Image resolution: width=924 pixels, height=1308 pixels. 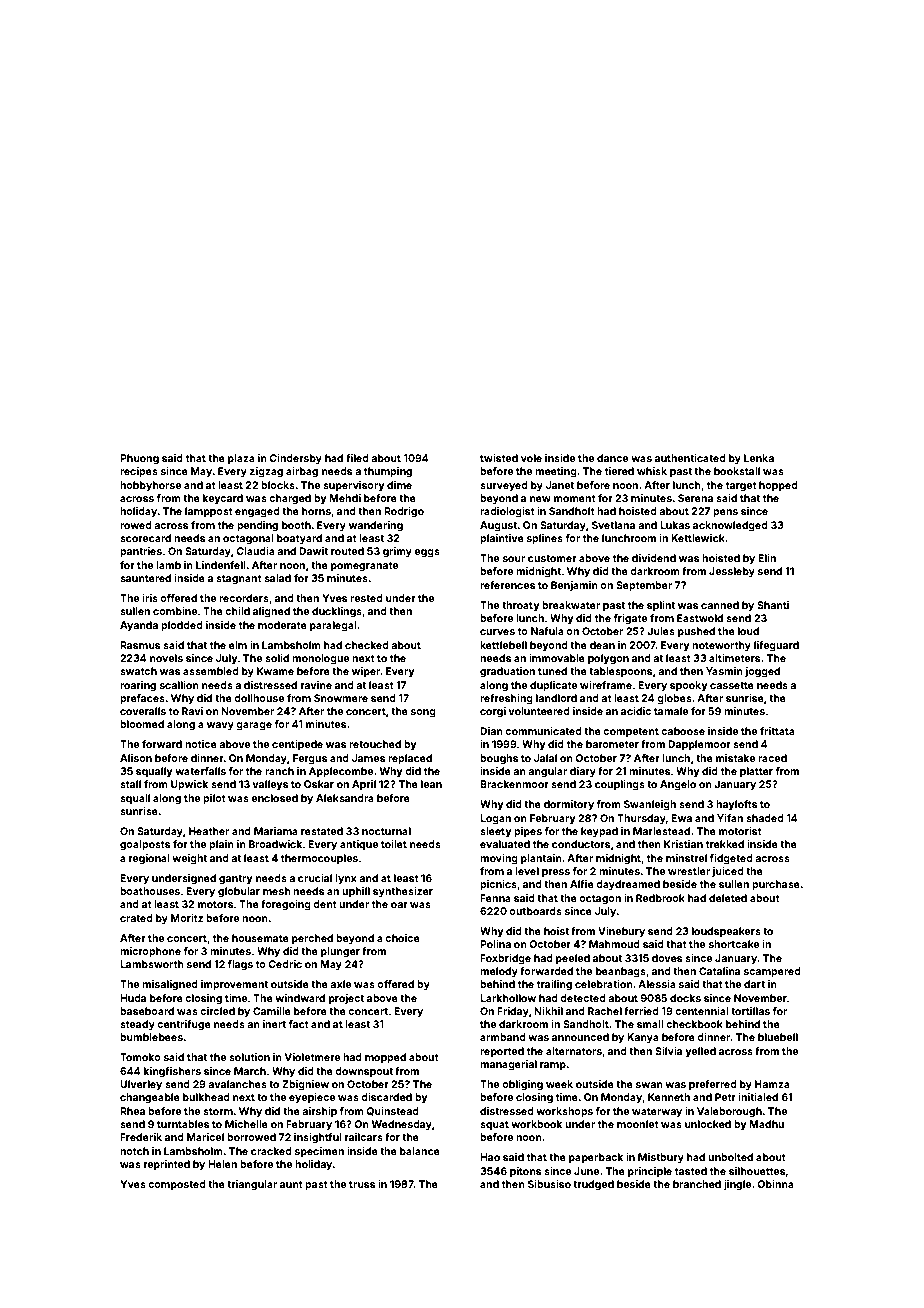 I want to click on prefaces, so click(x=142, y=699).
